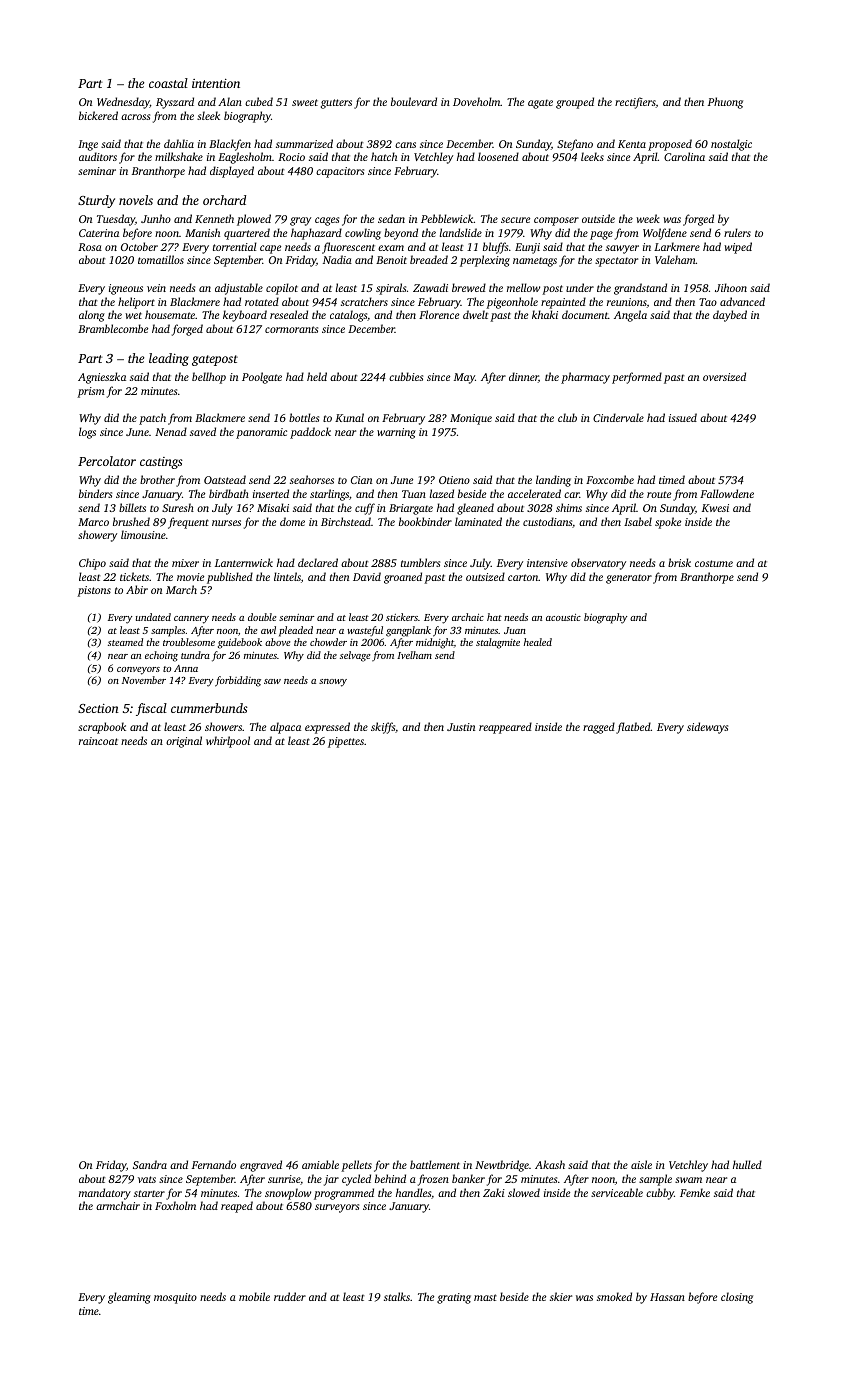 This page has height=1400, width=849. Describe the element at coordinates (599, 728) in the page. I see `ragged` at that location.
